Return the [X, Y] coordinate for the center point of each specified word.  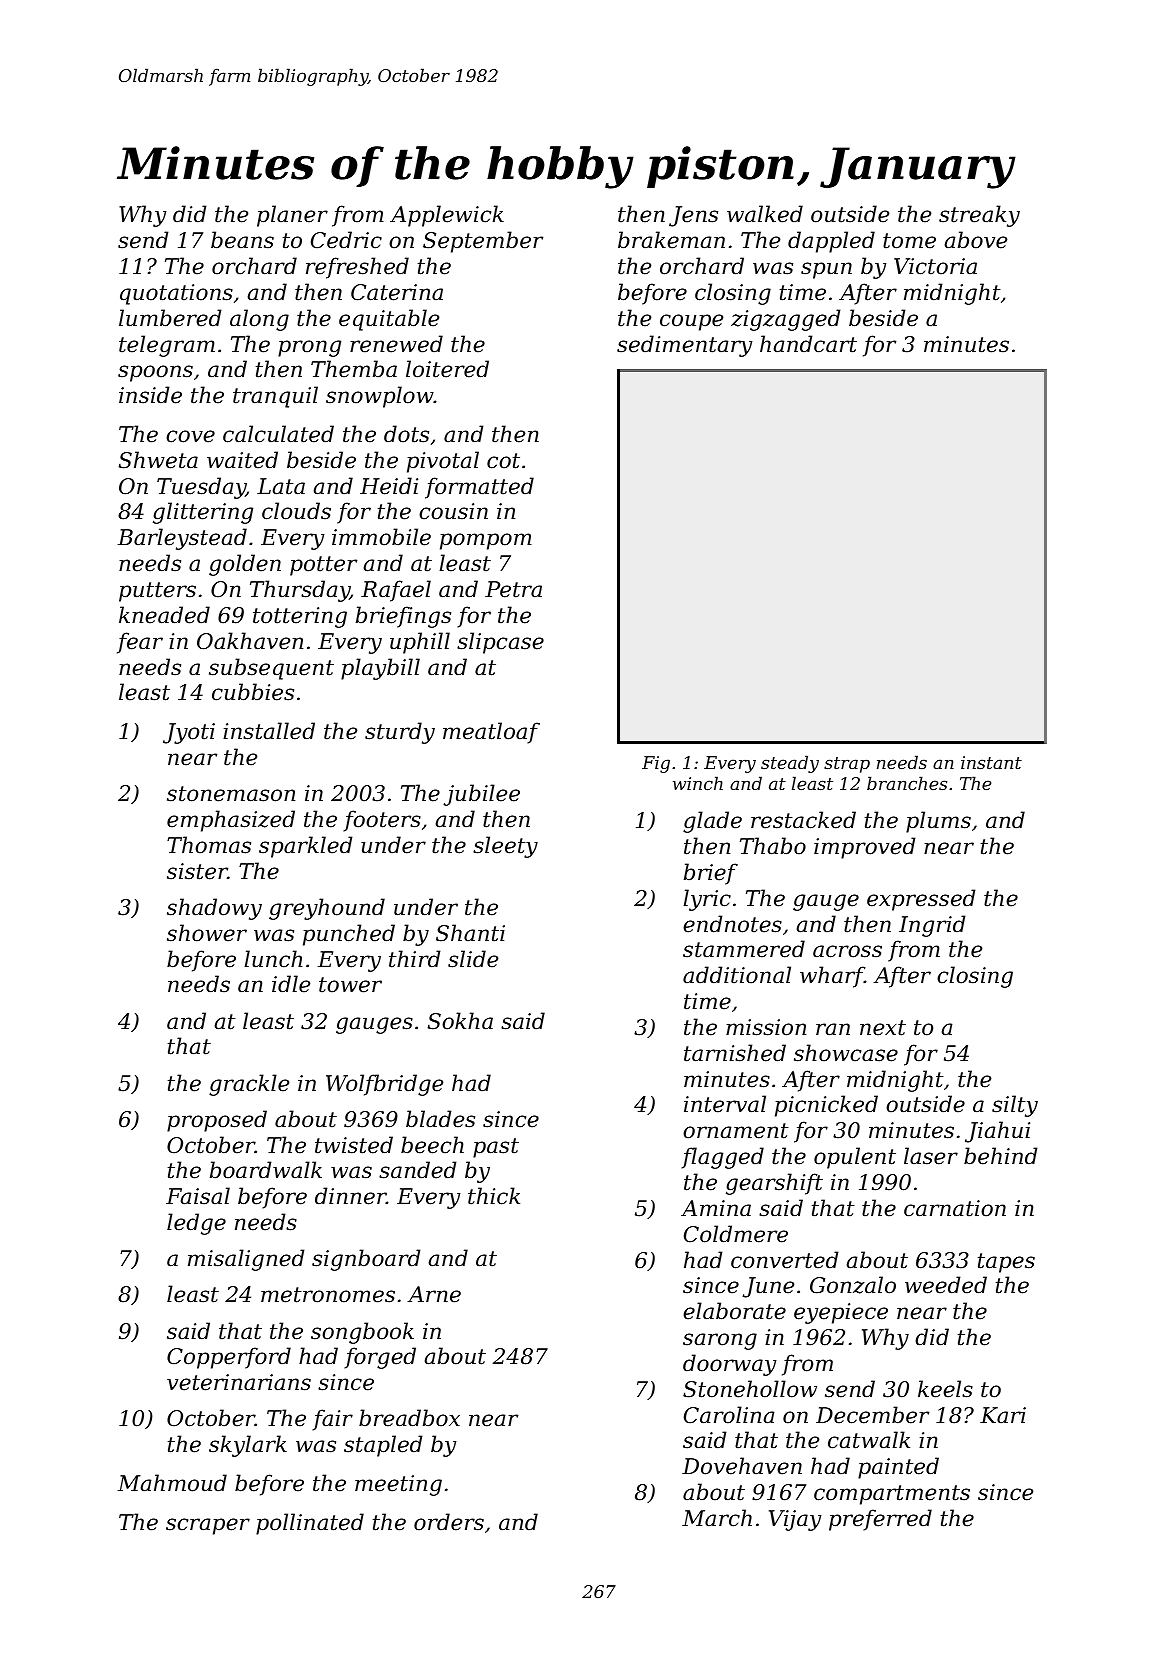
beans [242, 240]
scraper [208, 1526]
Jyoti [189, 733]
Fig [656, 764]
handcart [808, 344]
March [717, 1518]
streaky [979, 216]
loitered [447, 369]
